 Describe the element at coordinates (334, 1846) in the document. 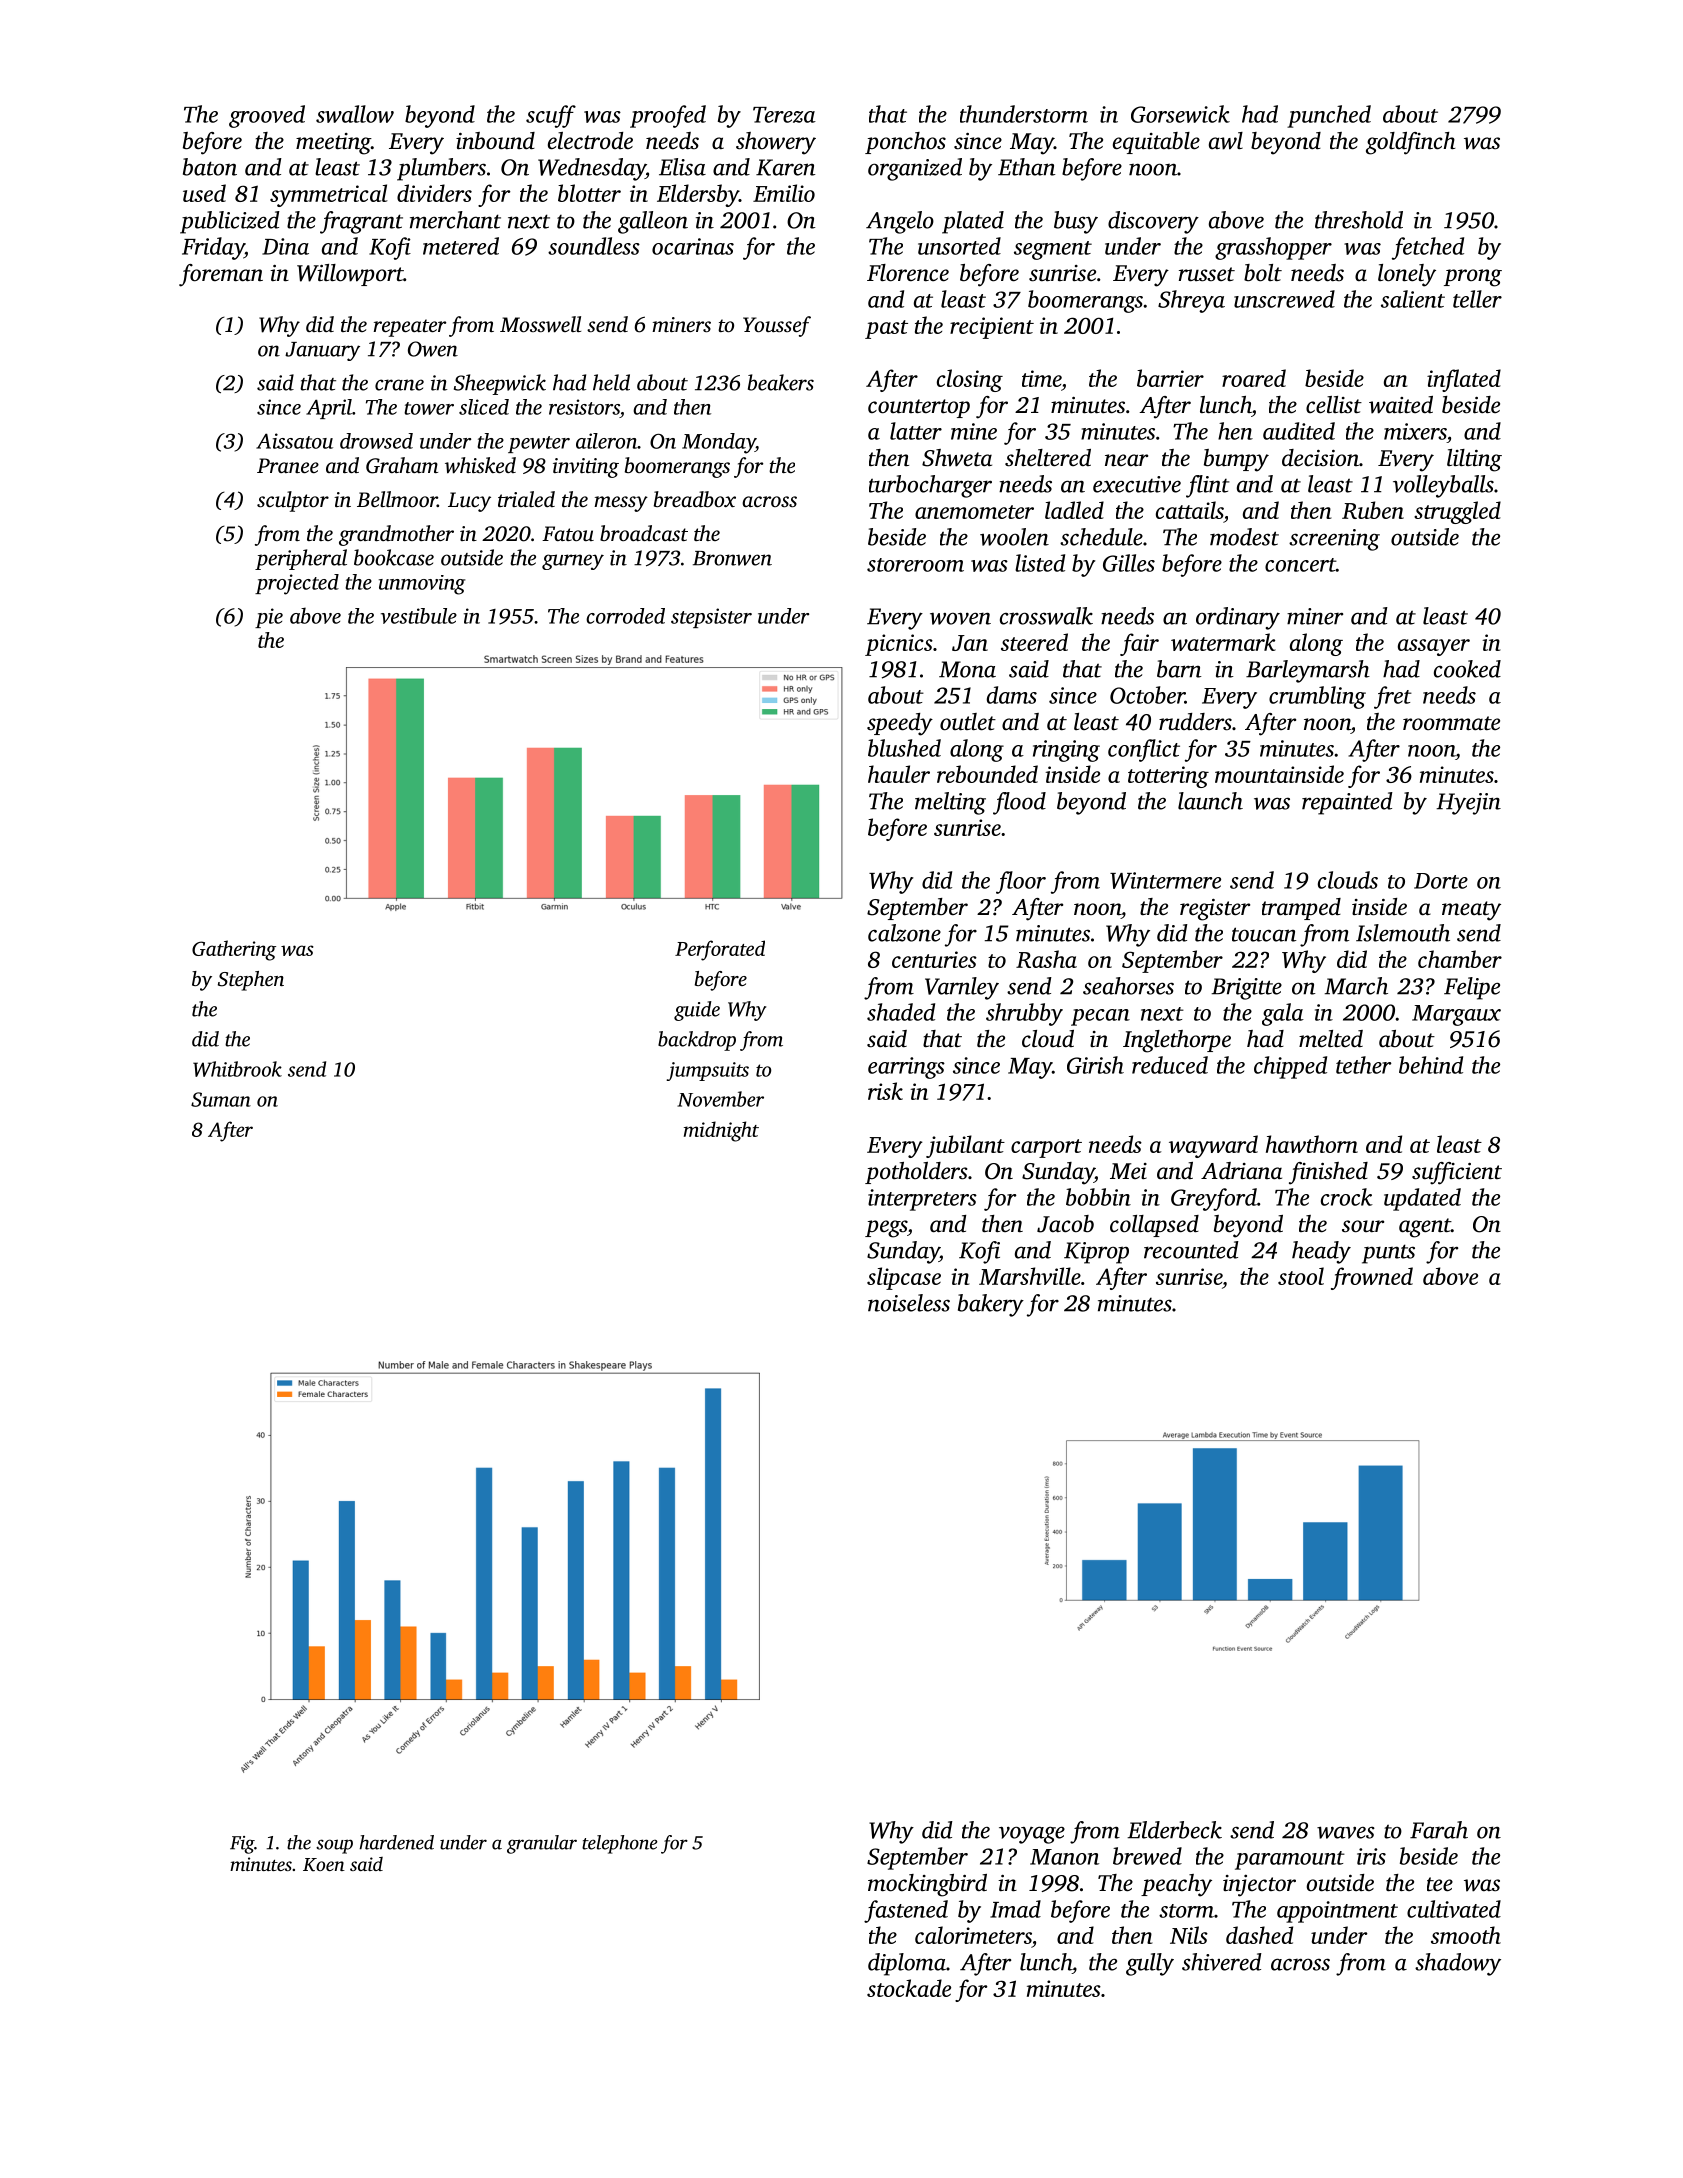

I see `soup` at that location.
